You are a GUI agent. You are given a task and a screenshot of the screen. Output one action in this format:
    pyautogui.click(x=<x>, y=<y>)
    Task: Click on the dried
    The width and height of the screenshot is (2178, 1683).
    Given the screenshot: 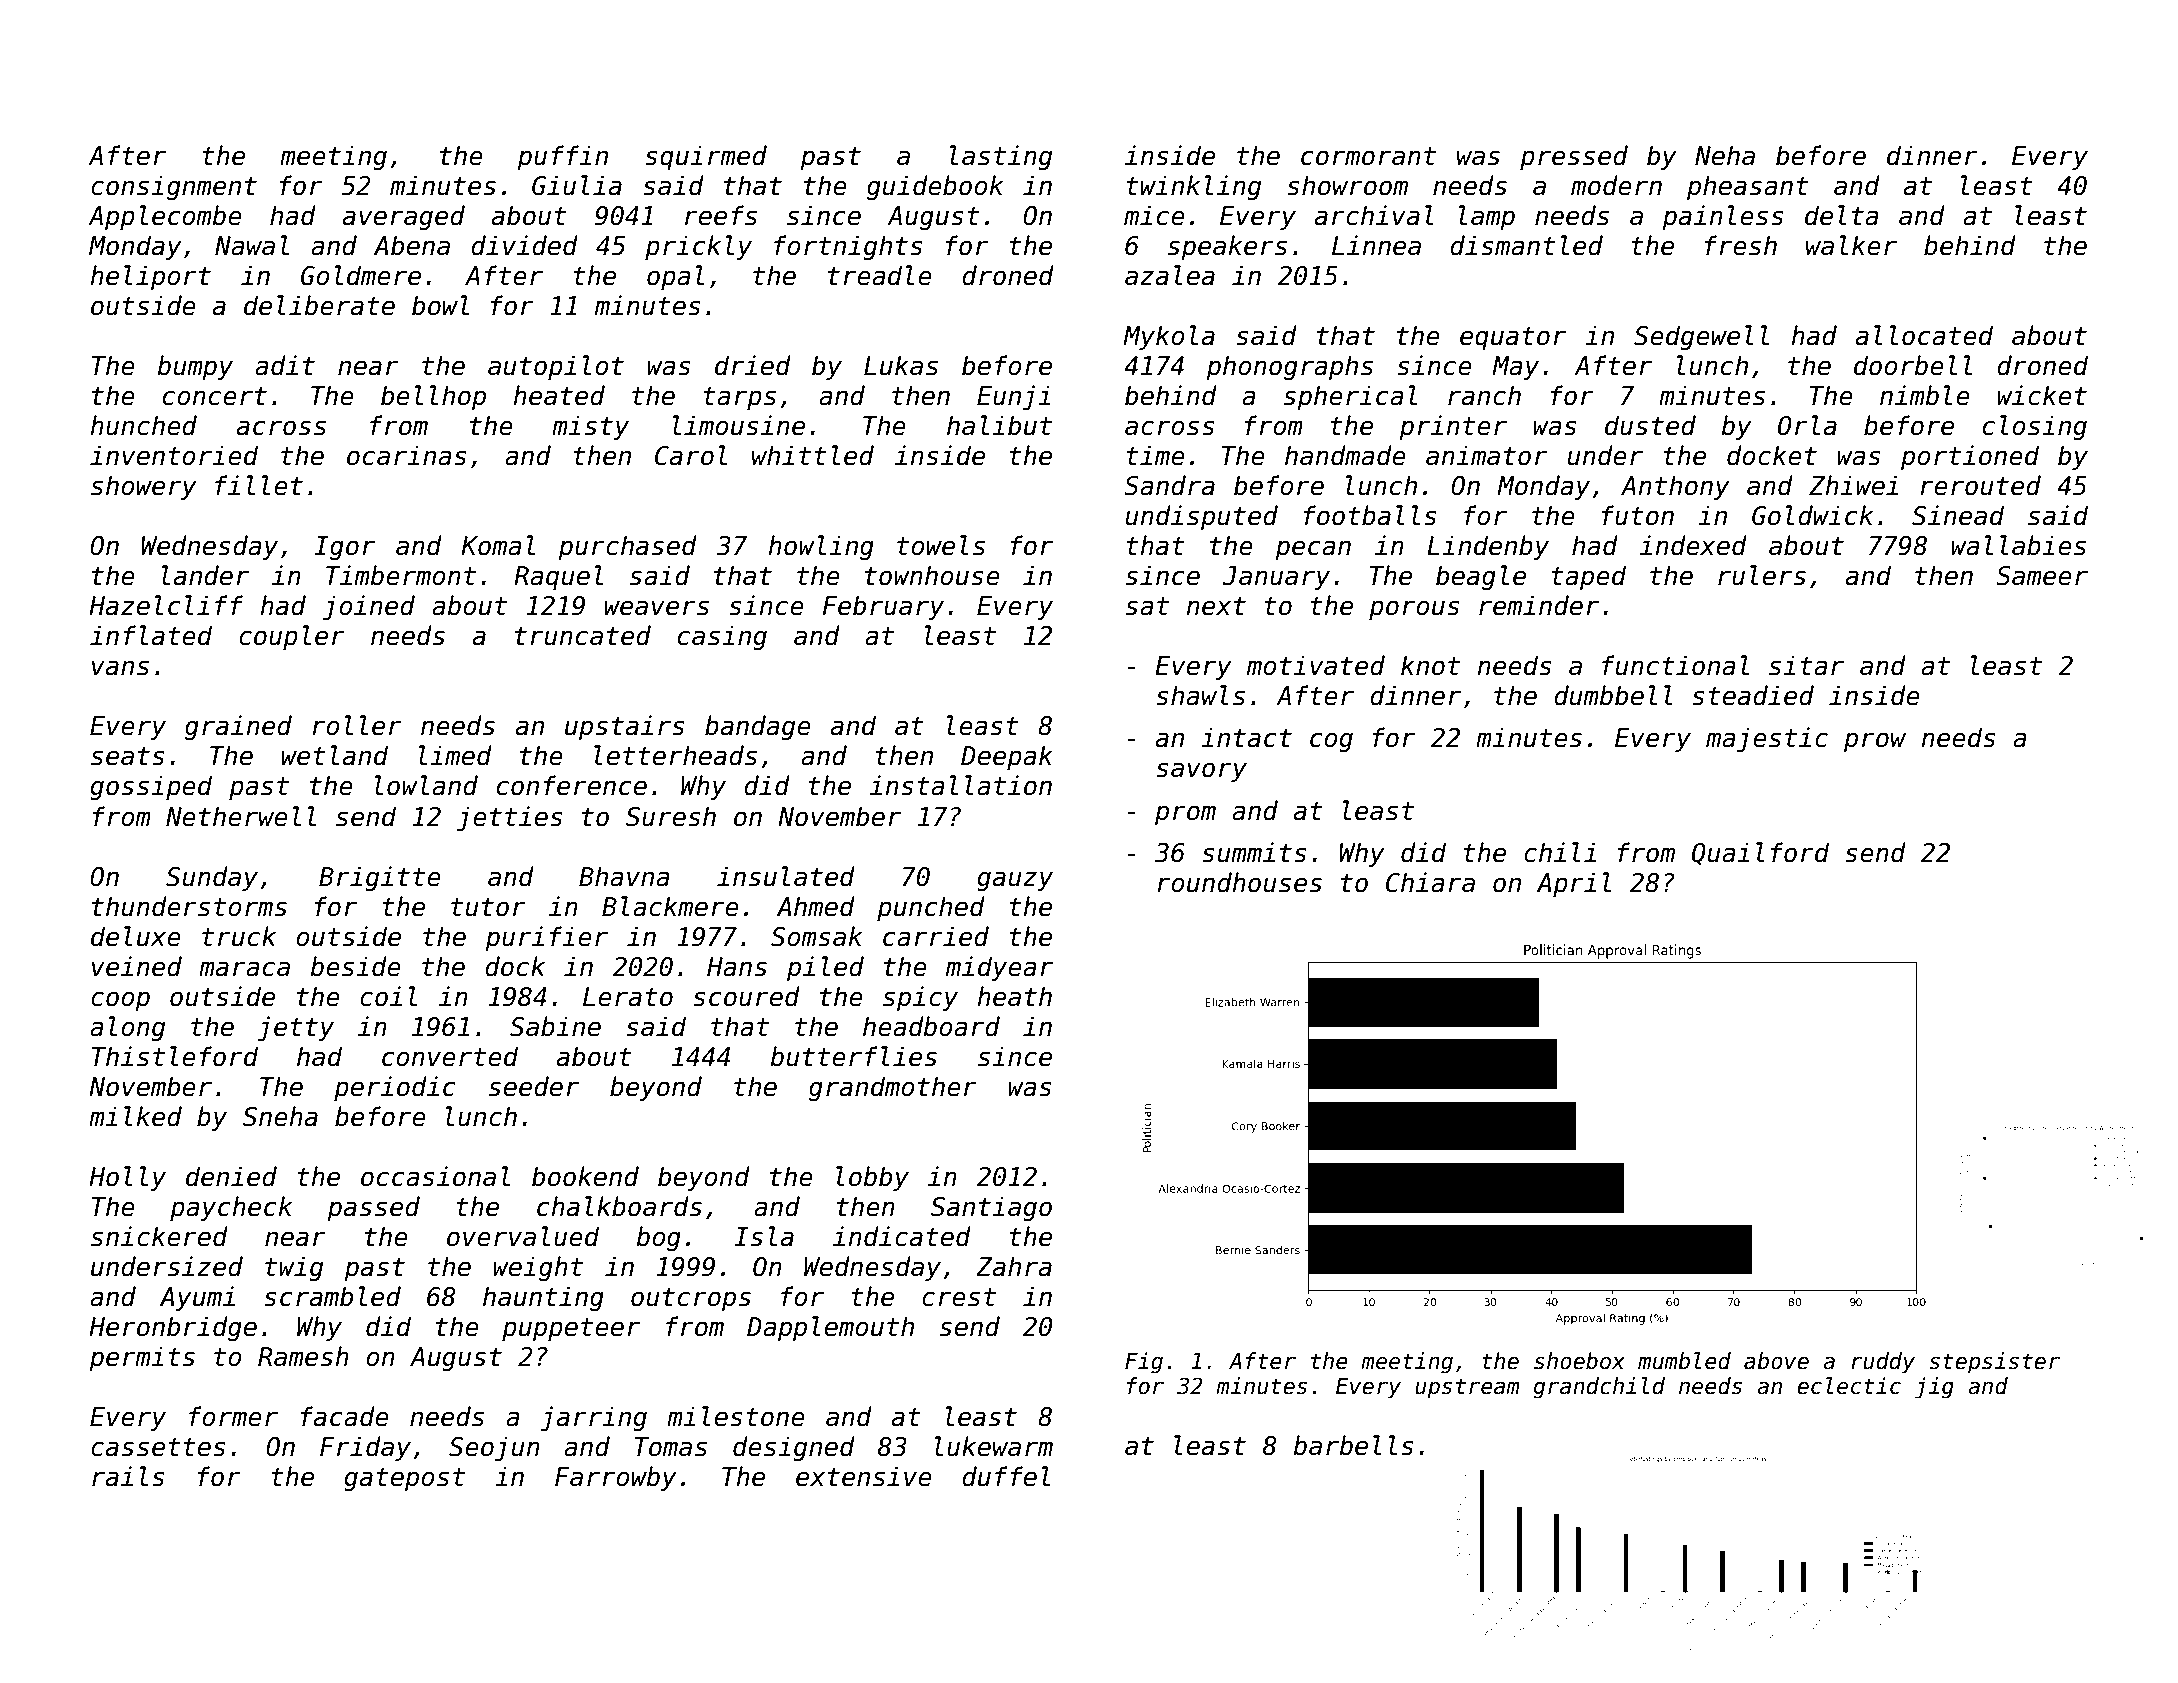 What is the action you would take?
    pyautogui.click(x=753, y=365)
